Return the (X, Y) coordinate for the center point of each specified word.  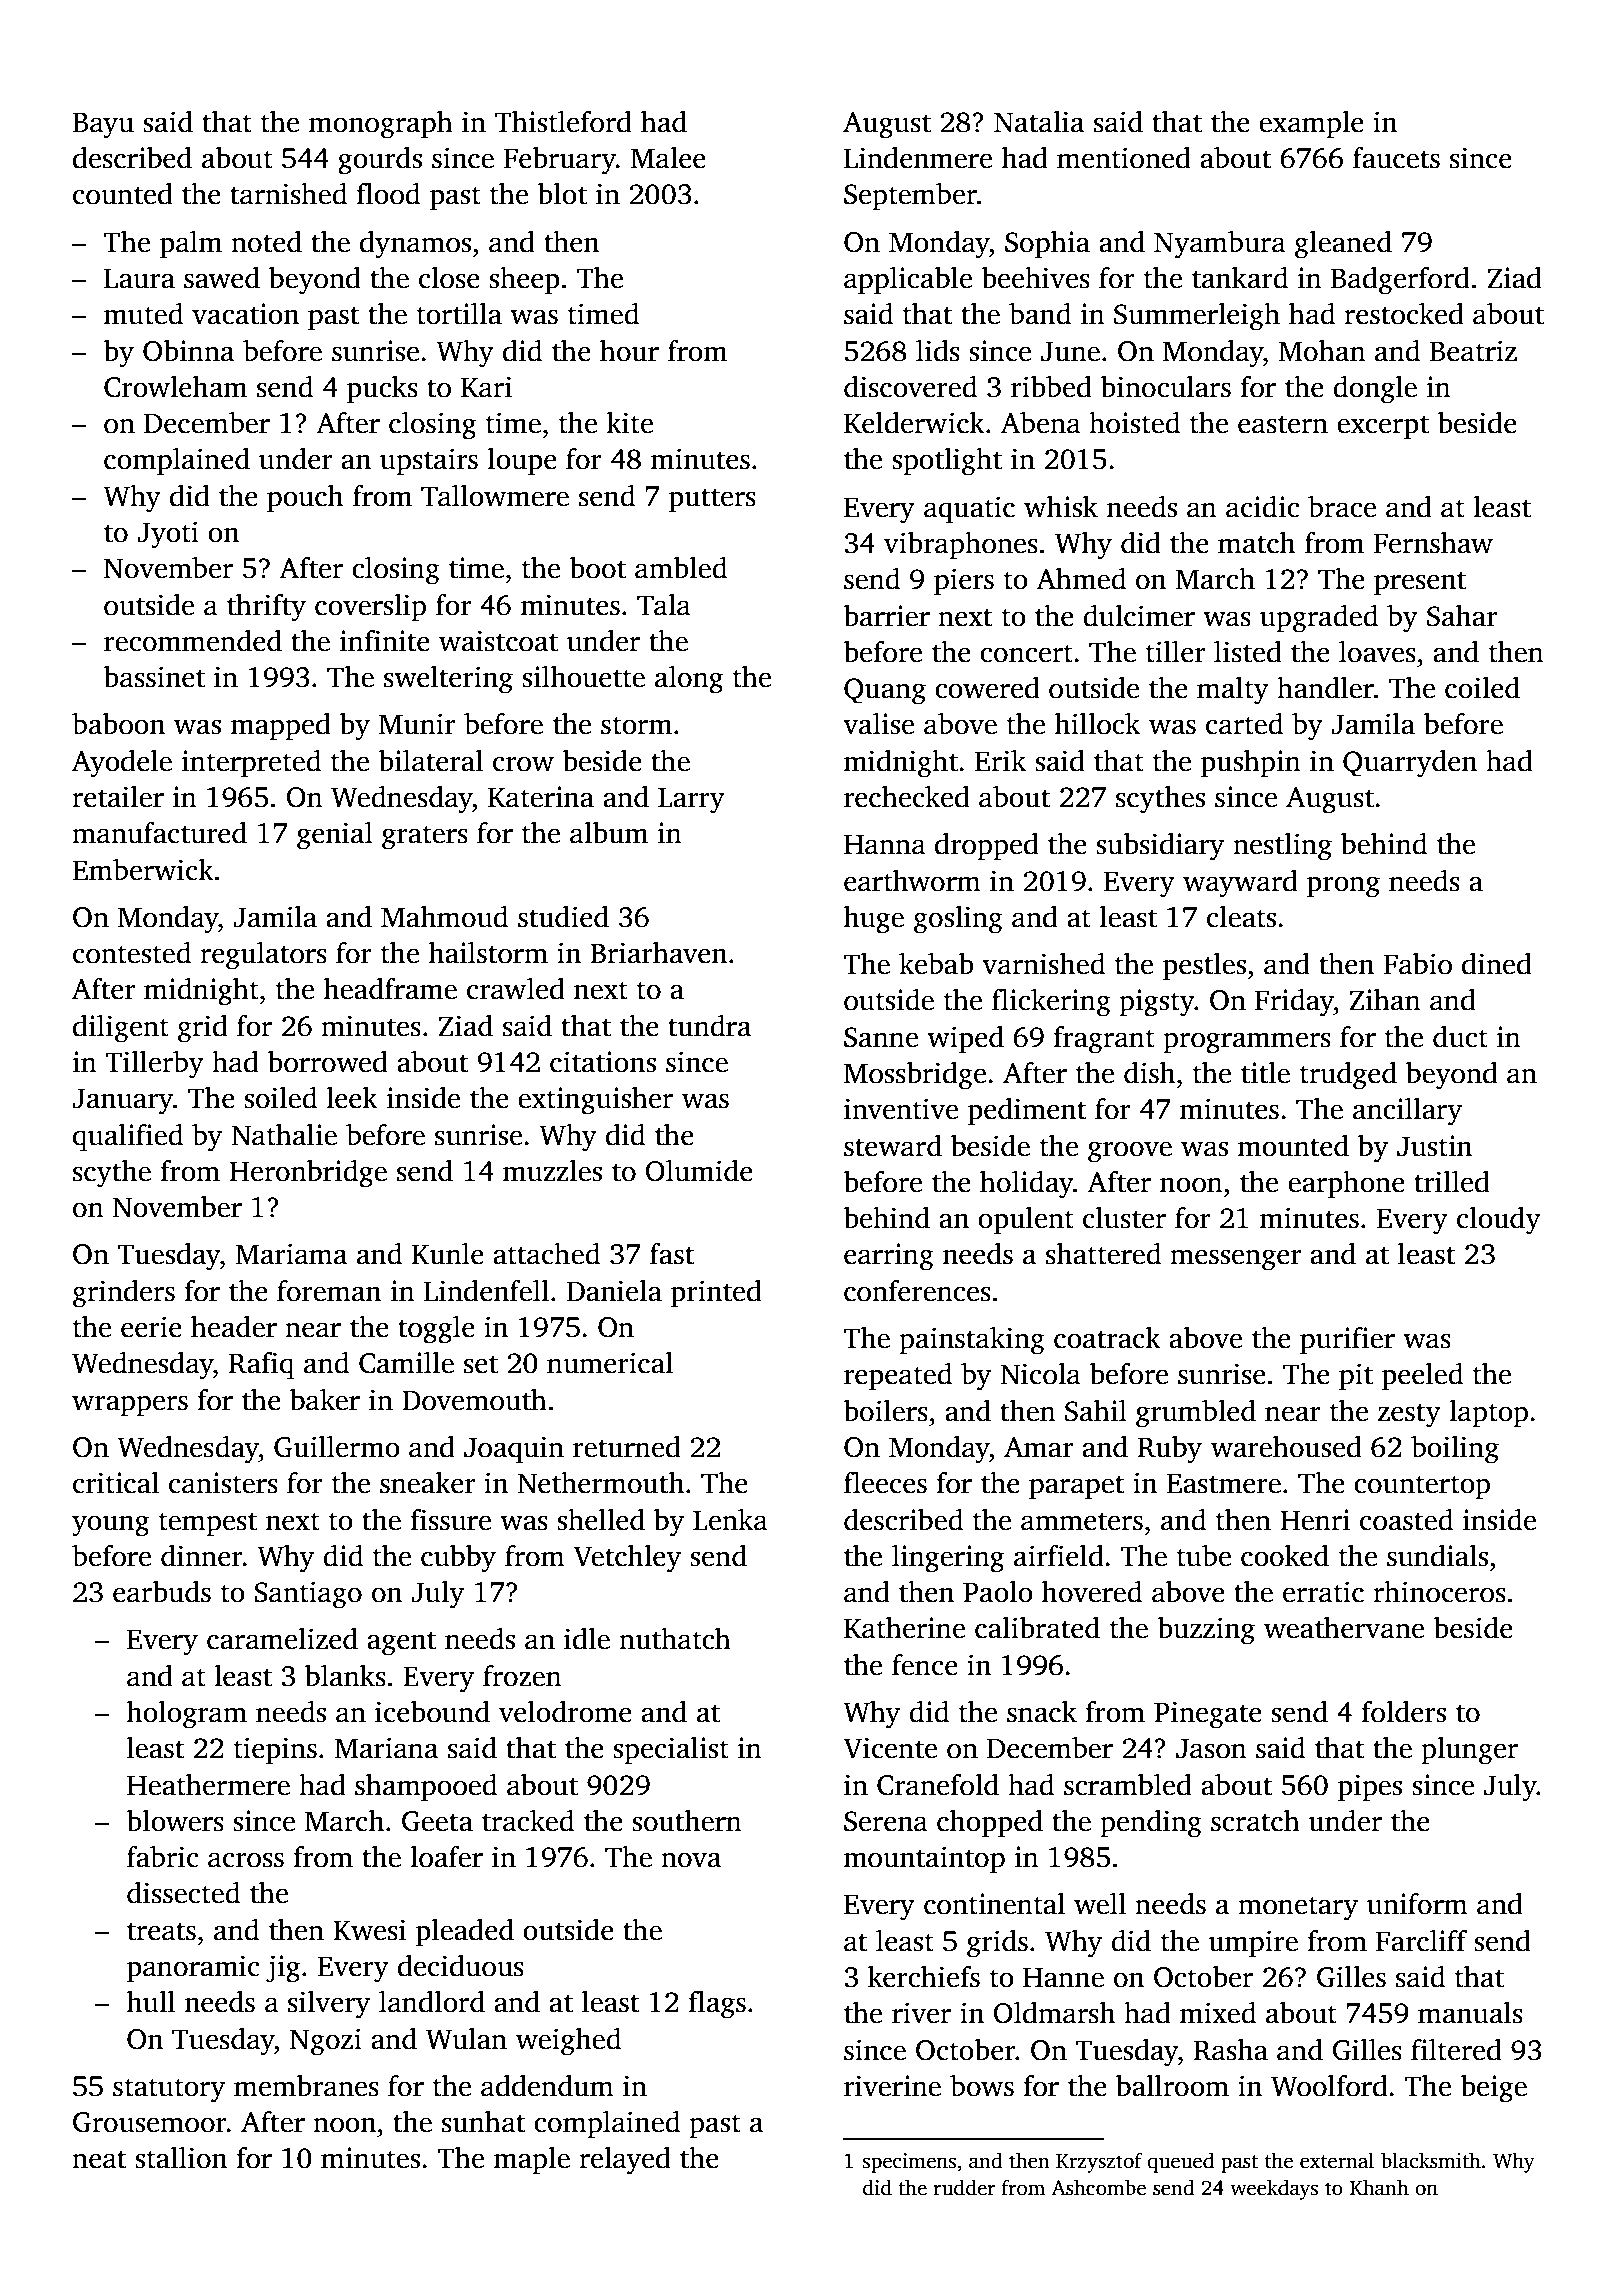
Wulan (466, 2039)
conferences (917, 1291)
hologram (187, 1715)
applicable (908, 281)
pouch (305, 499)
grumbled (1196, 1414)
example (1311, 125)
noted (266, 242)
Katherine (904, 1628)
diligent (121, 1029)
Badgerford (1400, 281)
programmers (1247, 1043)
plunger (1469, 1751)
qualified (128, 1138)
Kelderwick (914, 423)
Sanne (881, 1037)
